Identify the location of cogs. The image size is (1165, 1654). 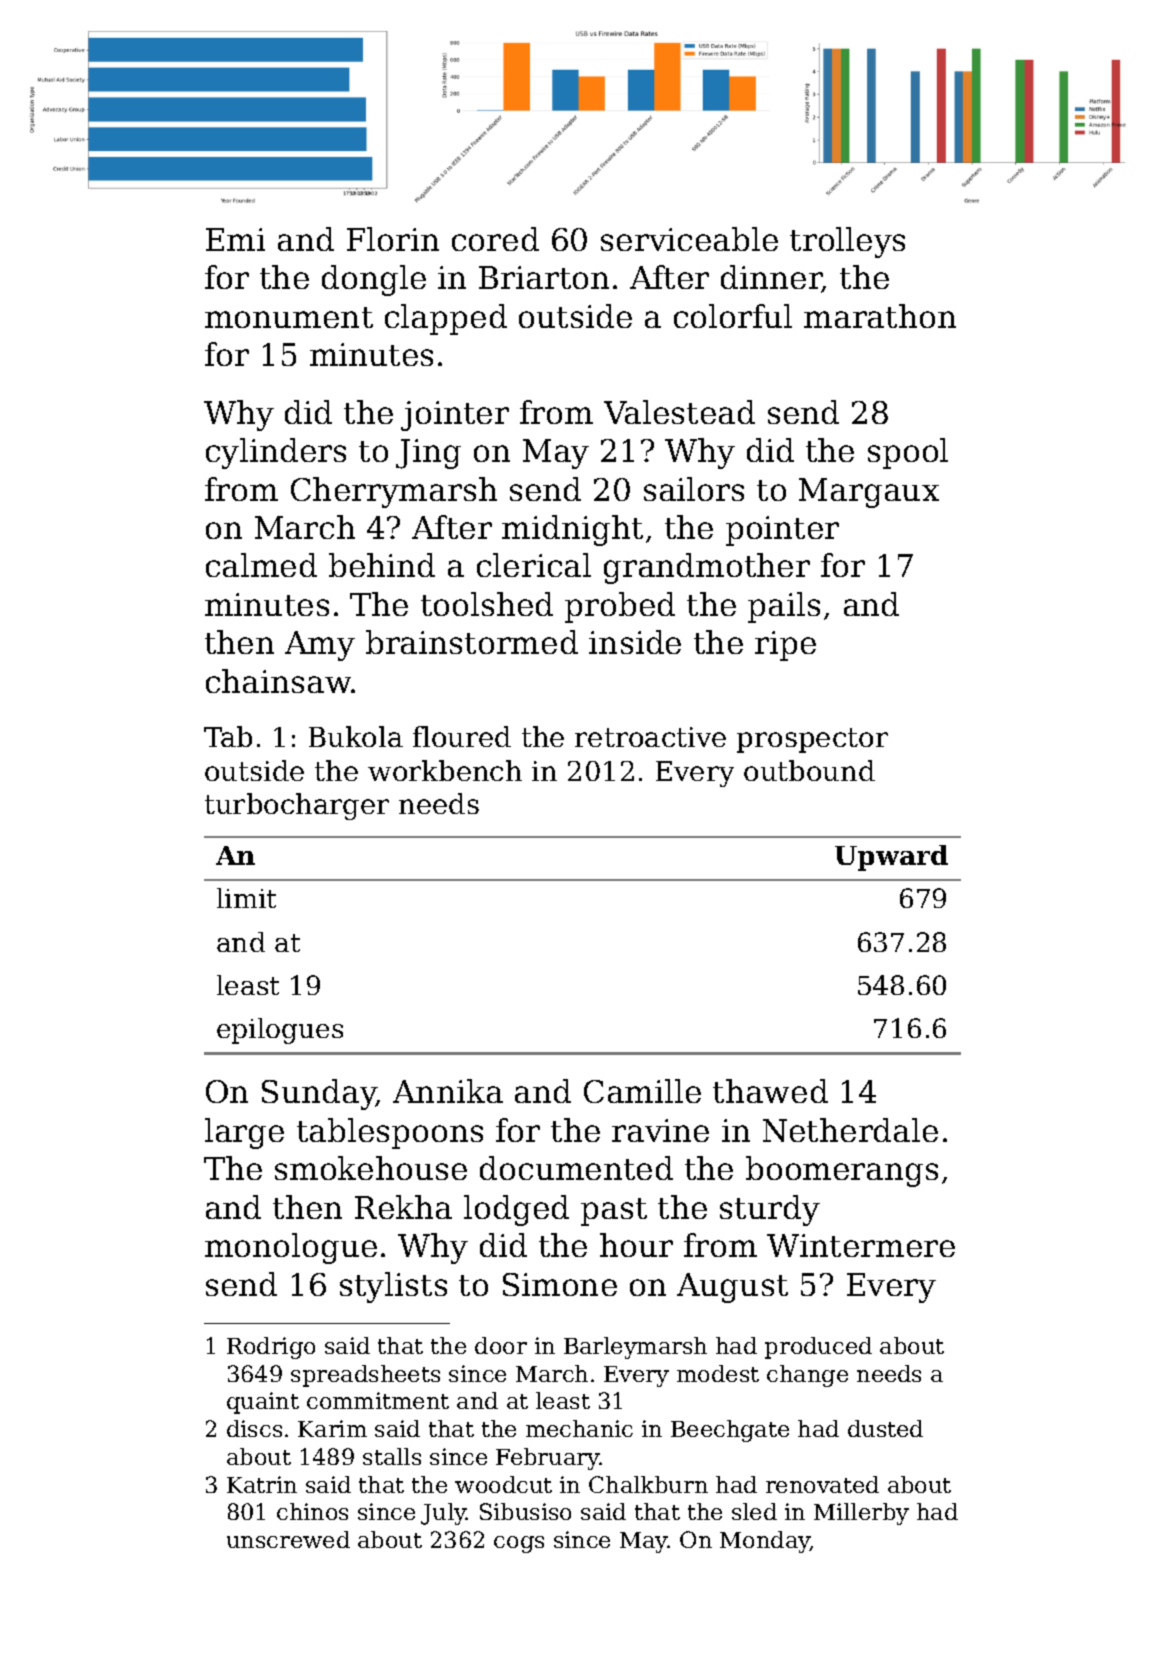
(519, 1544).
